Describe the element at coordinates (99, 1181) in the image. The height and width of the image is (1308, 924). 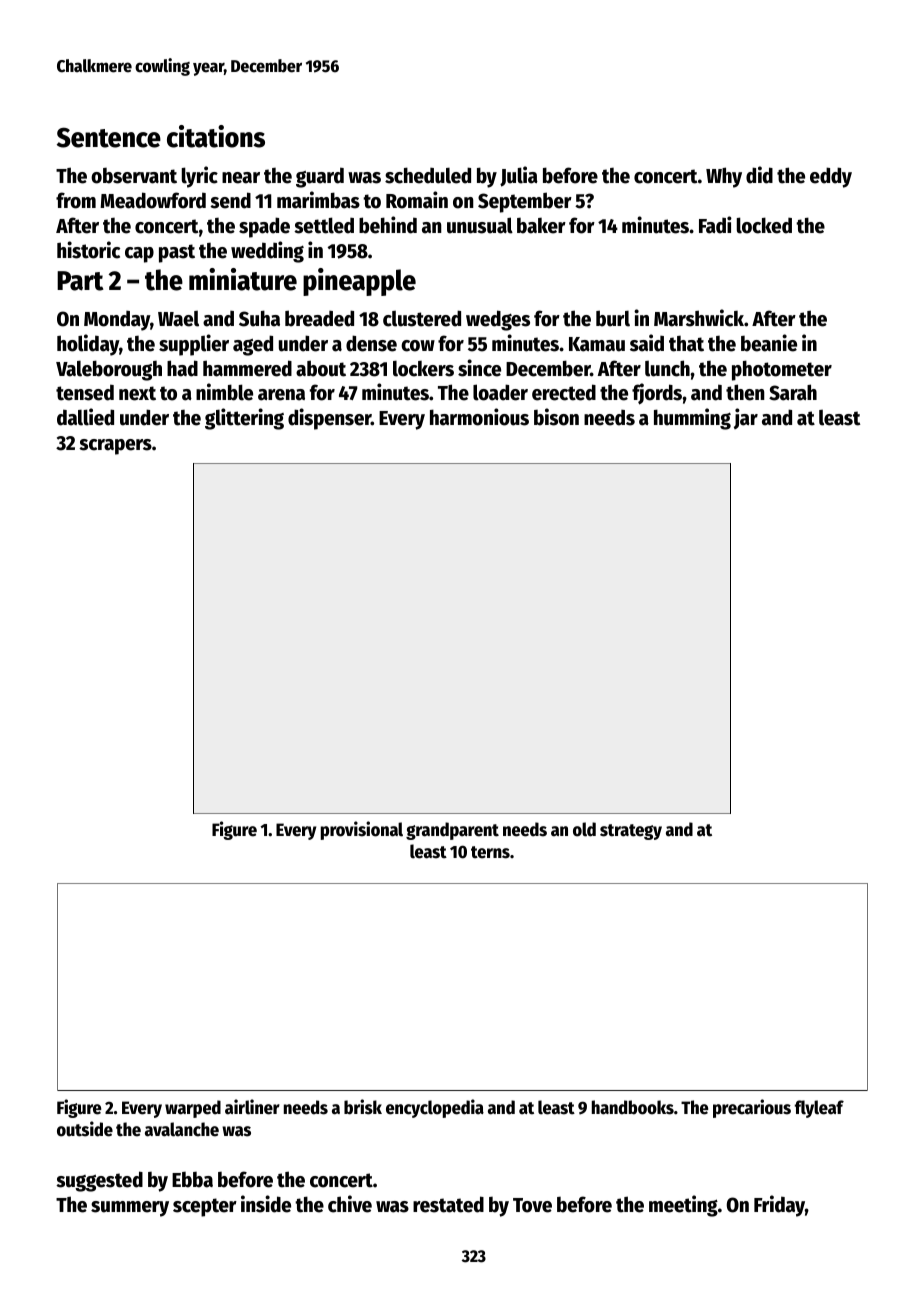
I see `suggested` at that location.
